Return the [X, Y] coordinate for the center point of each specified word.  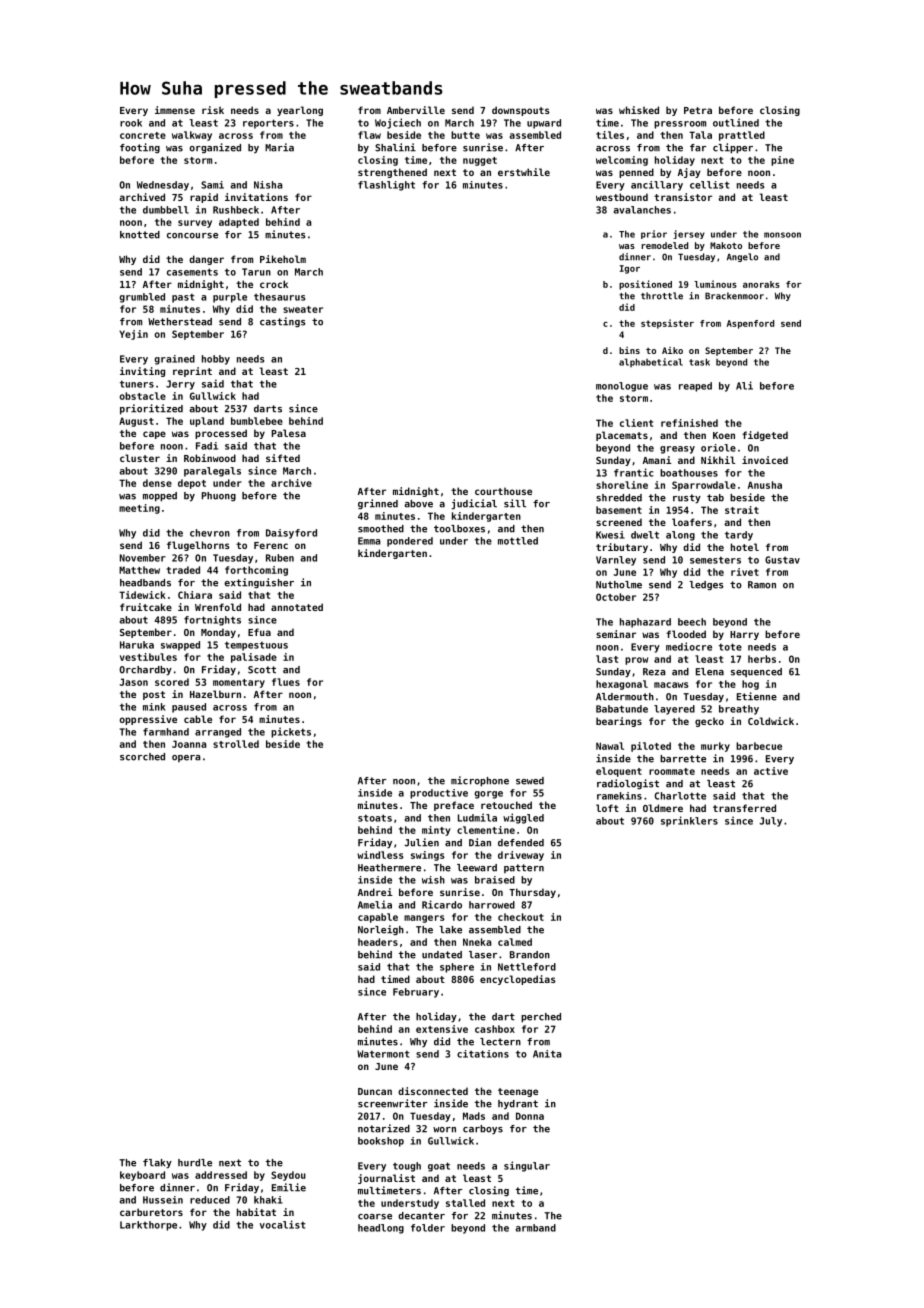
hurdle [195, 1163]
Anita [547, 1054]
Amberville [416, 110]
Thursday [532, 893]
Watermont [383, 1054]
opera [186, 758]
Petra [698, 110]
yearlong [300, 111]
